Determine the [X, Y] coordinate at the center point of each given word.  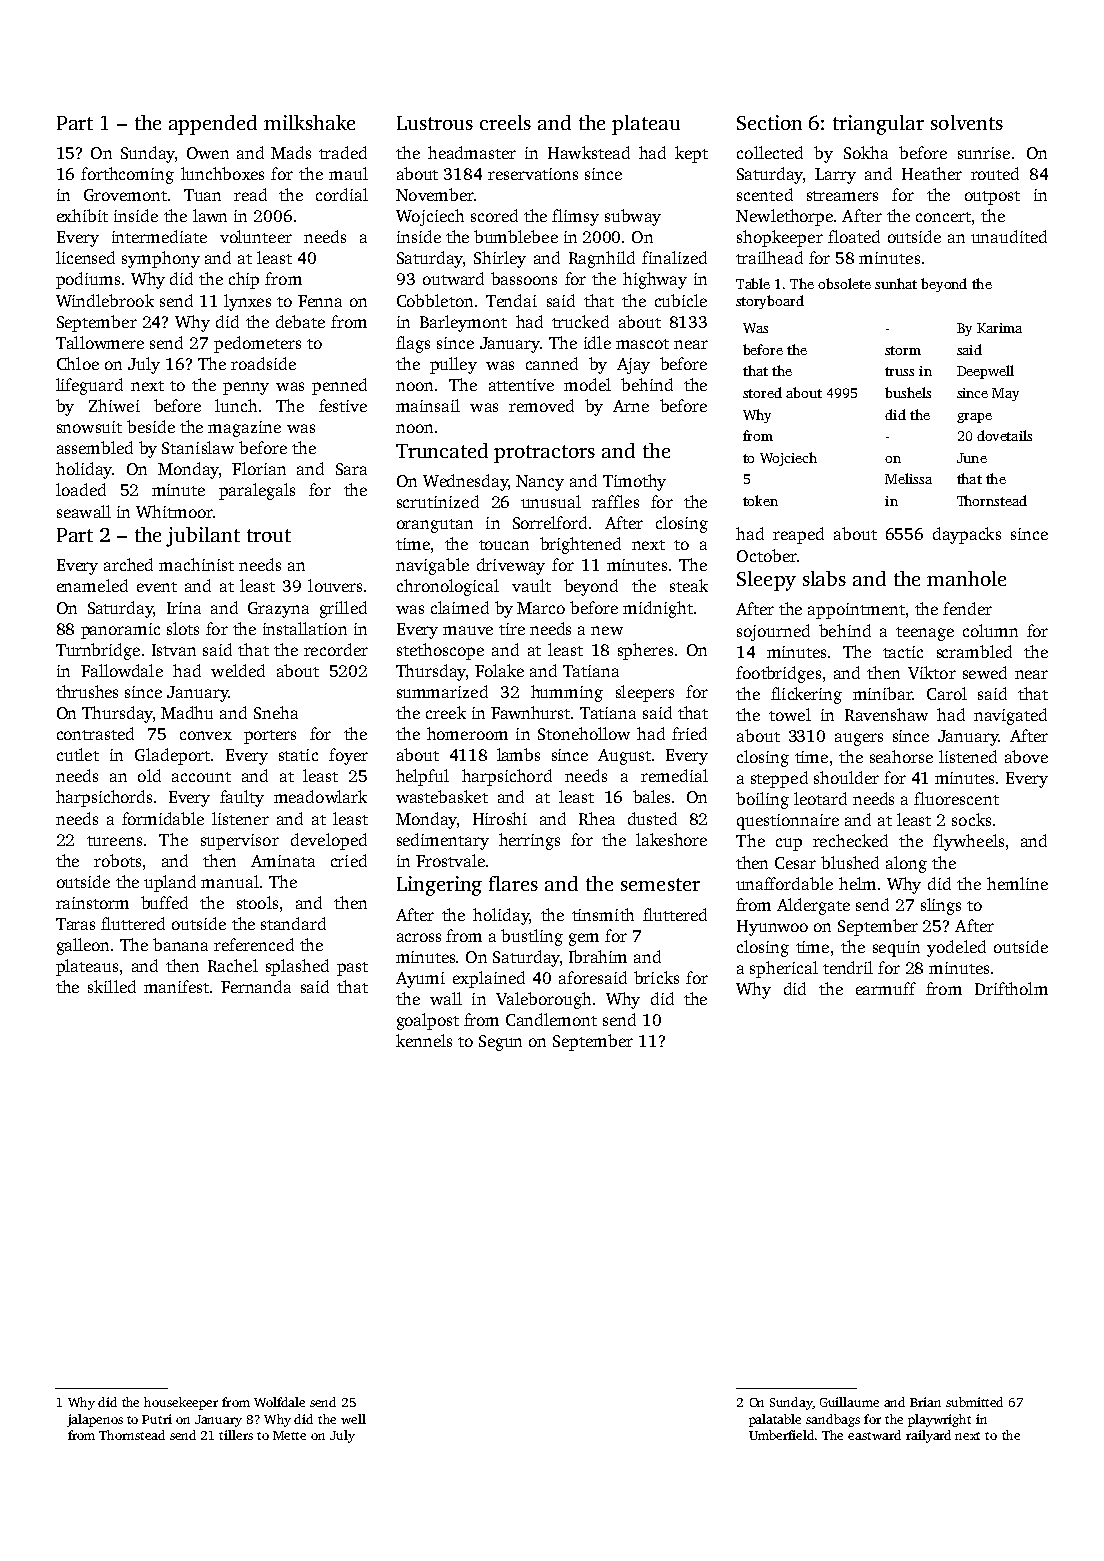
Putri [157, 1419]
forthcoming [127, 175]
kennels [424, 1040]
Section [769, 122]
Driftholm [1011, 988]
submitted [974, 1402]
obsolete [844, 283]
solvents [967, 122]
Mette [289, 1435]
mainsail [428, 405]
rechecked [850, 840]
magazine [244, 429]
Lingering [439, 886]
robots [117, 860]
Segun [500, 1043]
